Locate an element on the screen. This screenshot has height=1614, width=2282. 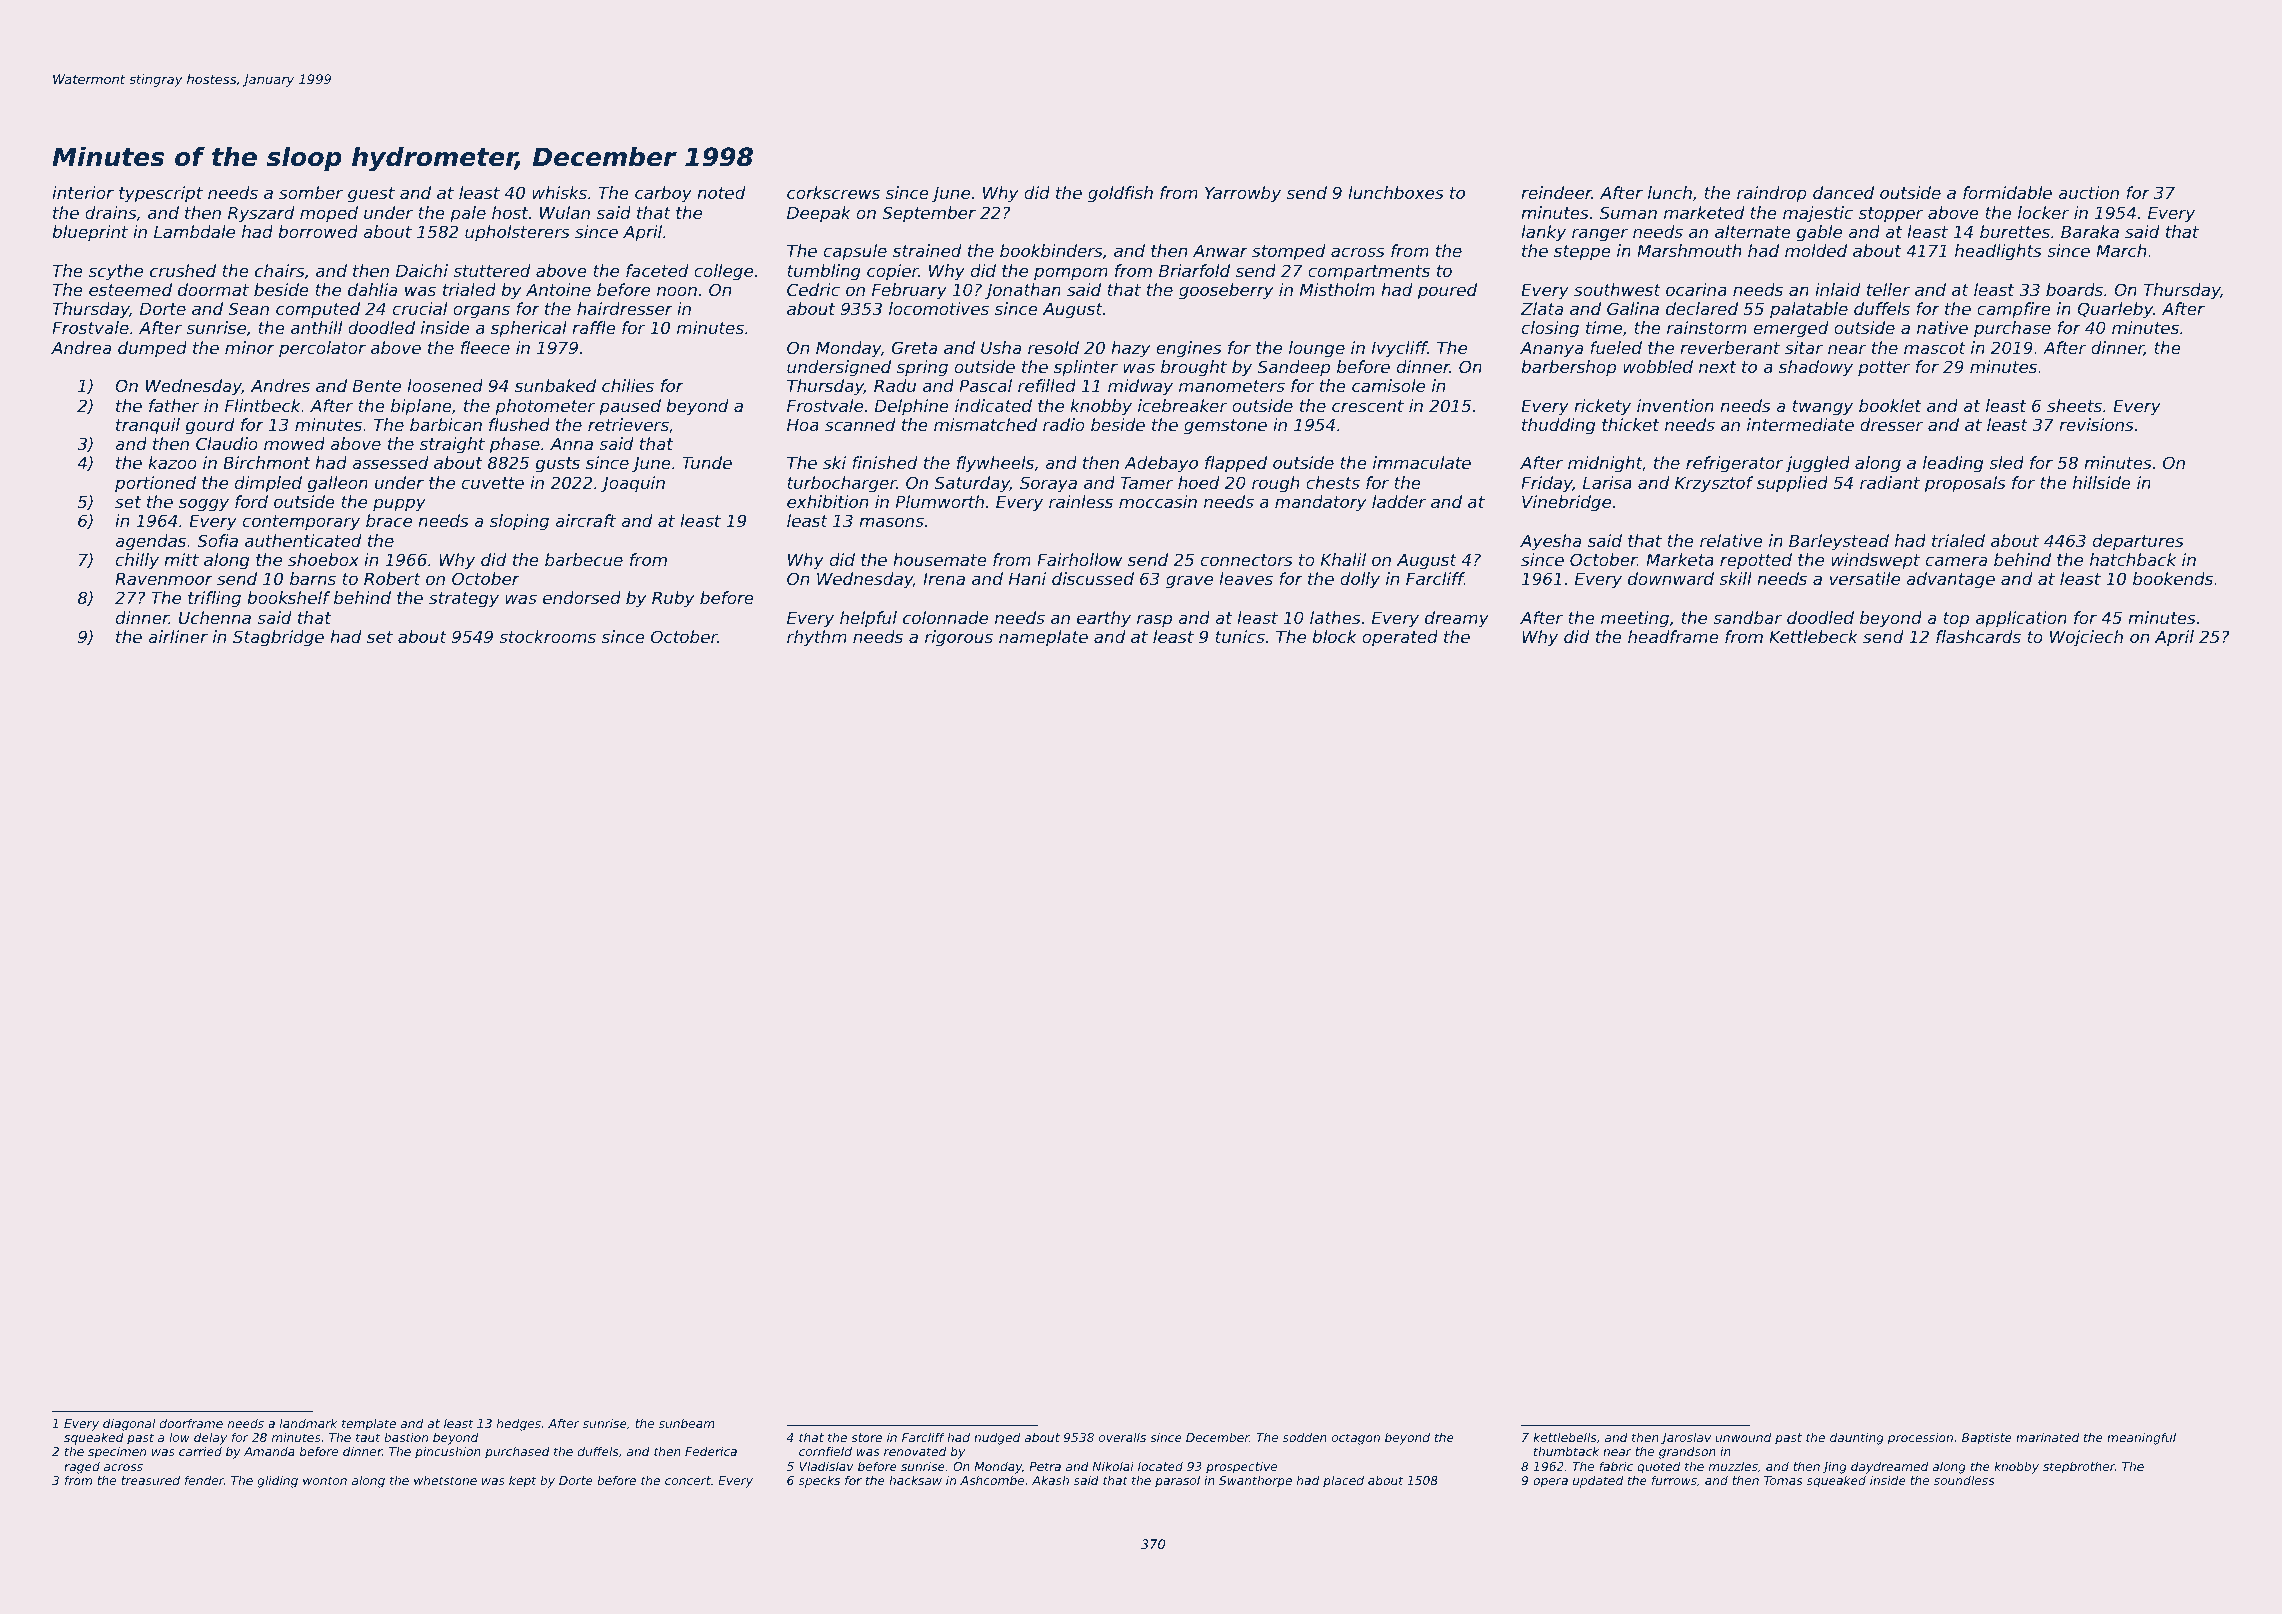
chilies is located at coordinates (628, 385).
